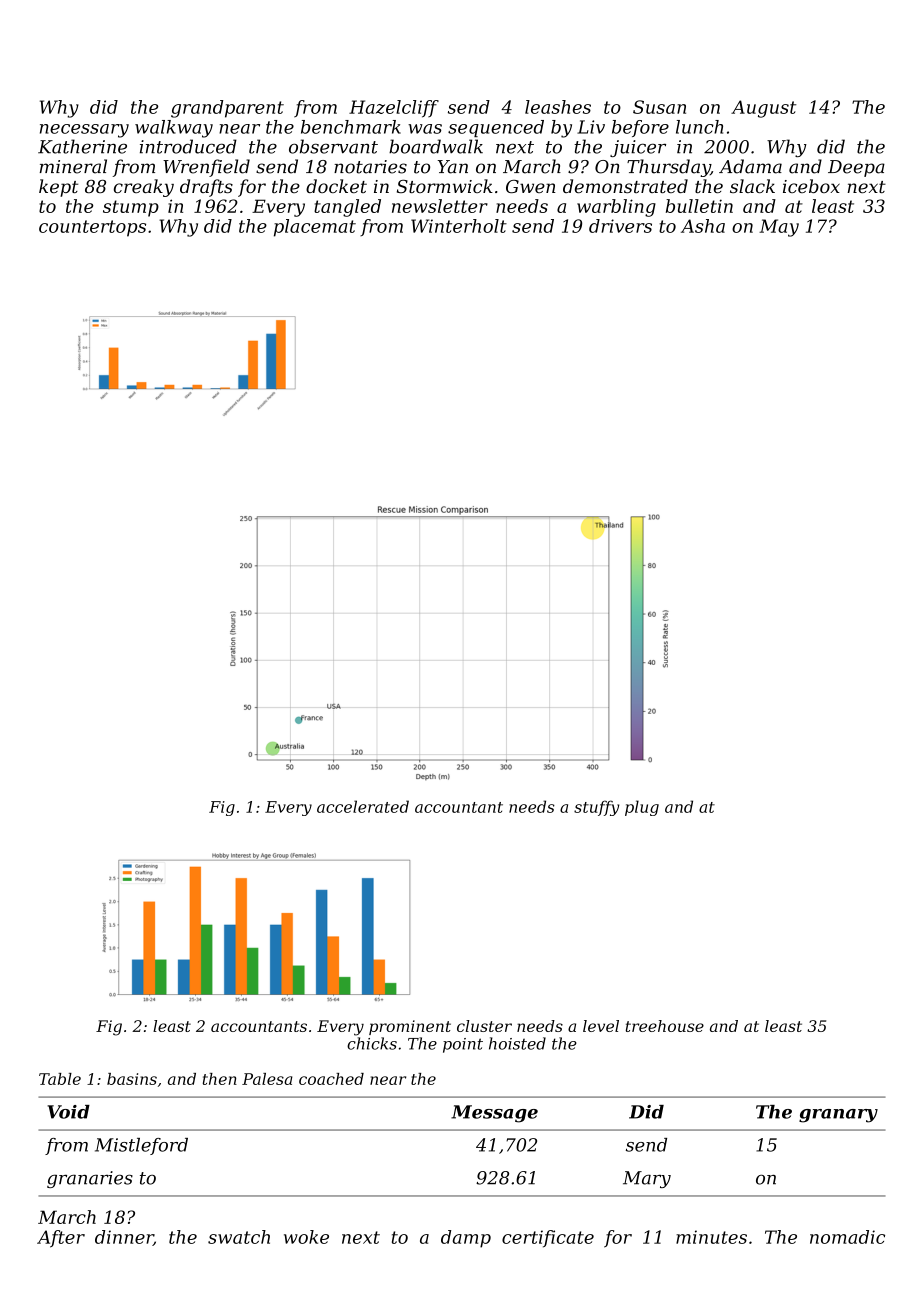  I want to click on treehouse, so click(665, 1026).
